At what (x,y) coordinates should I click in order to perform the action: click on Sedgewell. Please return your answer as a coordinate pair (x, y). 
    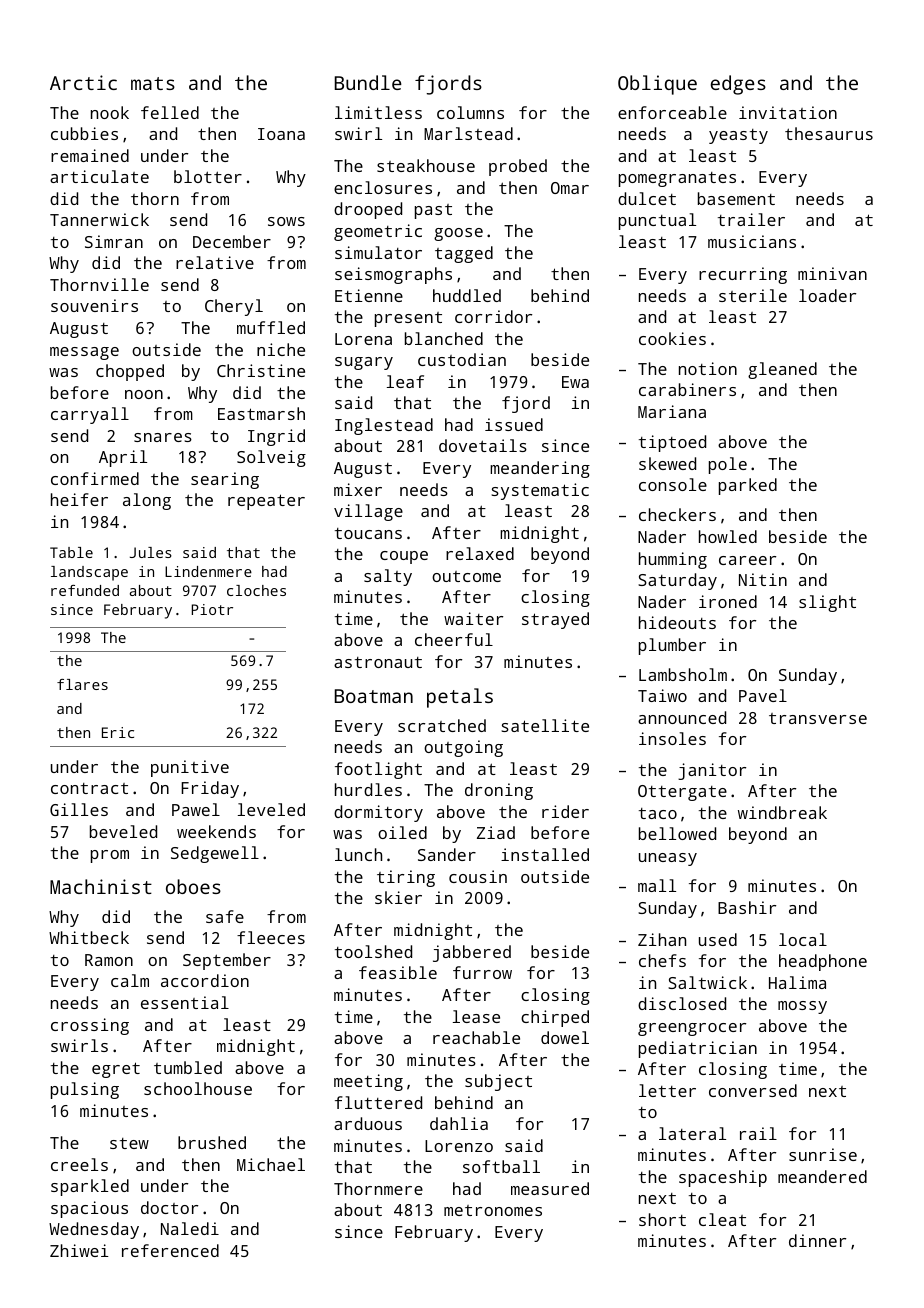
    Looking at the image, I should click on (215, 854).
